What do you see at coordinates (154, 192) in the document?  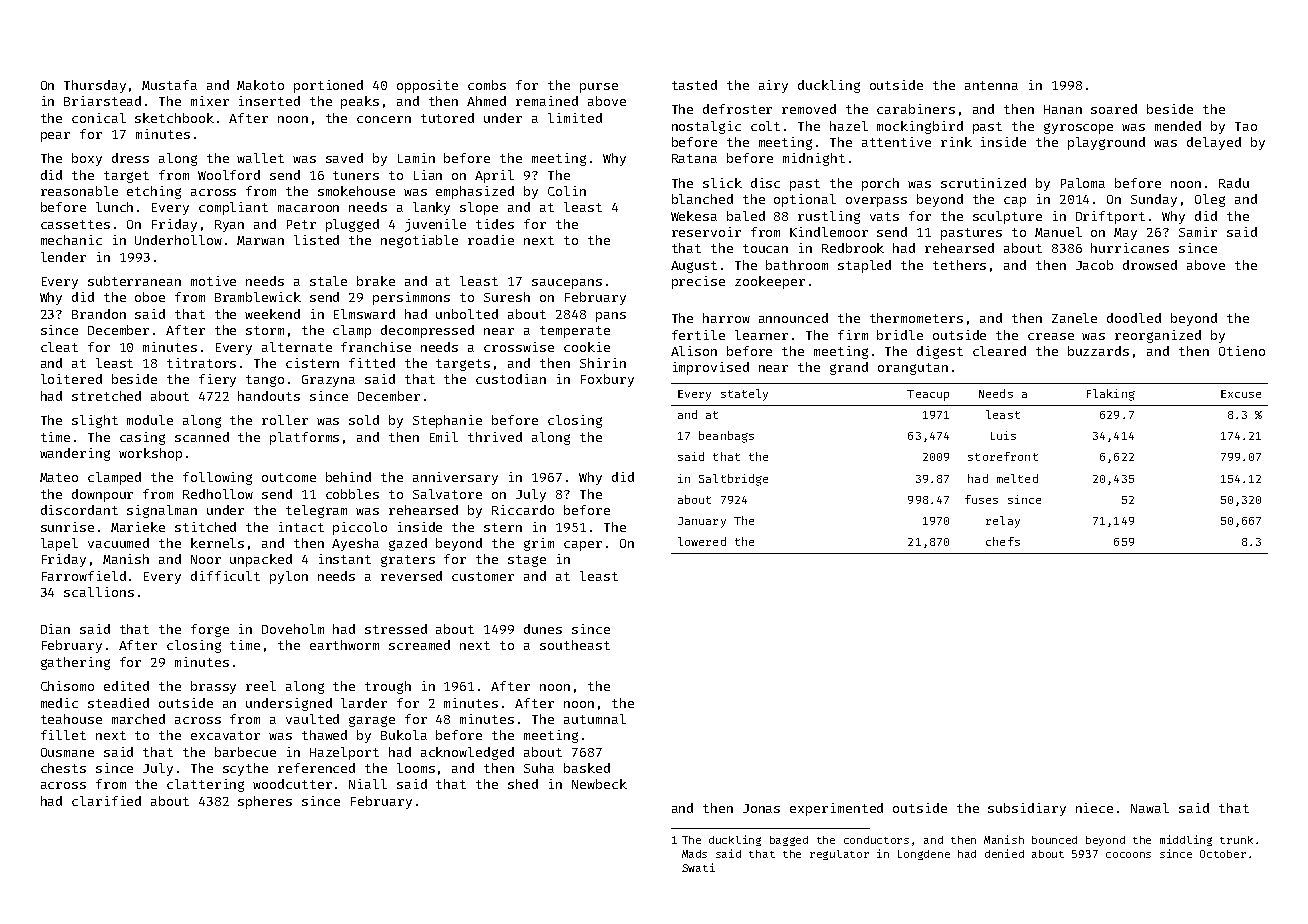 I see `etching` at bounding box center [154, 192].
